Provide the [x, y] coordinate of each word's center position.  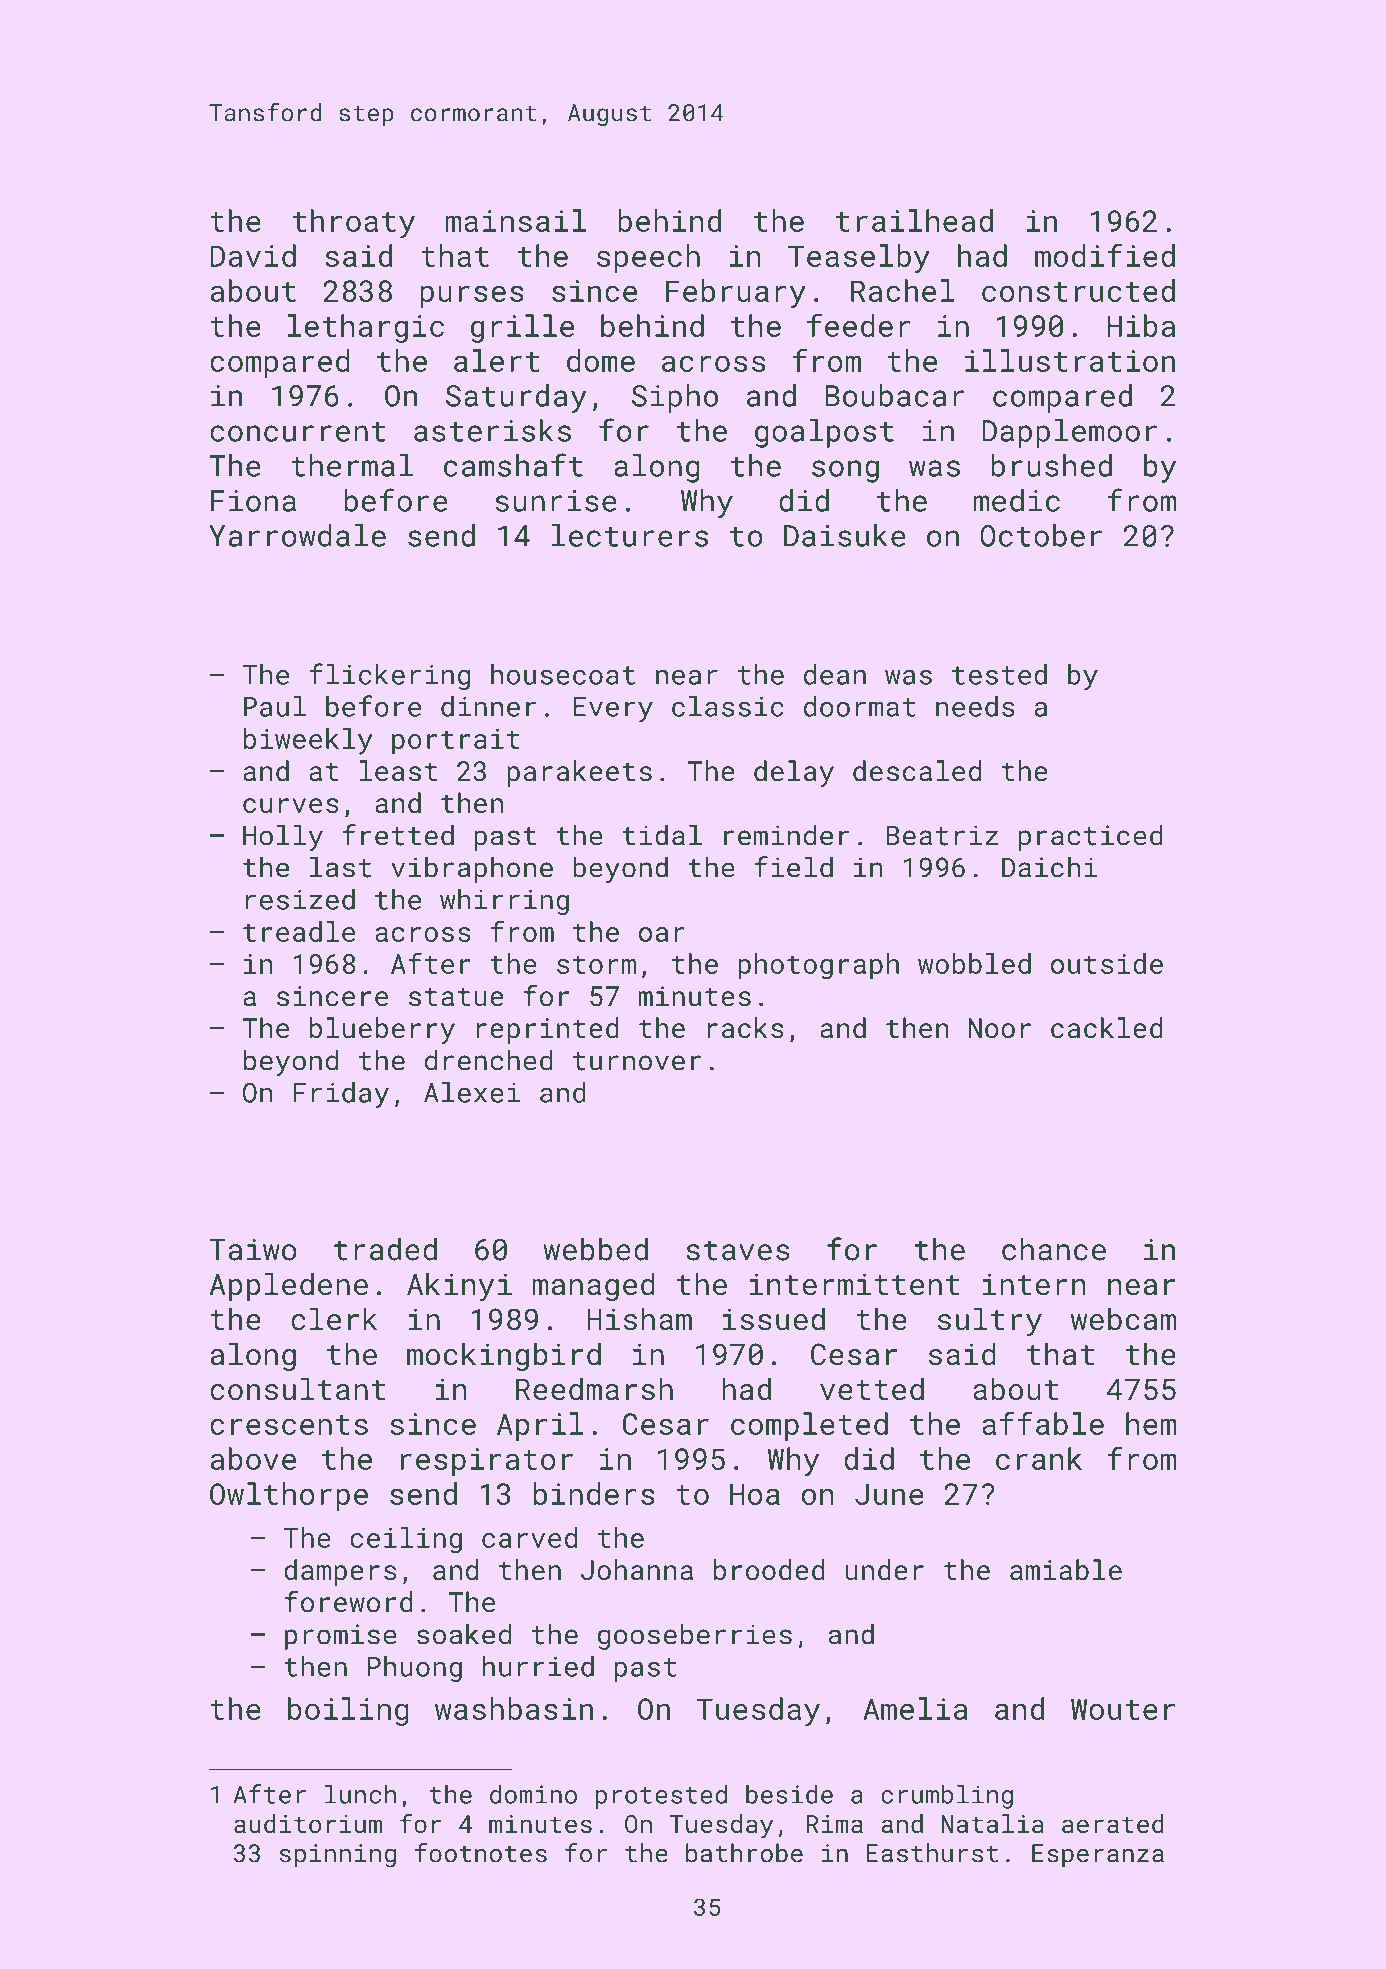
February [736, 293]
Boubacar [895, 395]
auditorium [308, 1823]
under [884, 1569]
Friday [341, 1095]
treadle [299, 931]
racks [745, 1027]
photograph [818, 966]
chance [1054, 1249]
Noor [1000, 1028]
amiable [1066, 1569]
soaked [464, 1634]
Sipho [675, 398]
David [253, 255]
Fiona [253, 501]
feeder [859, 325]
